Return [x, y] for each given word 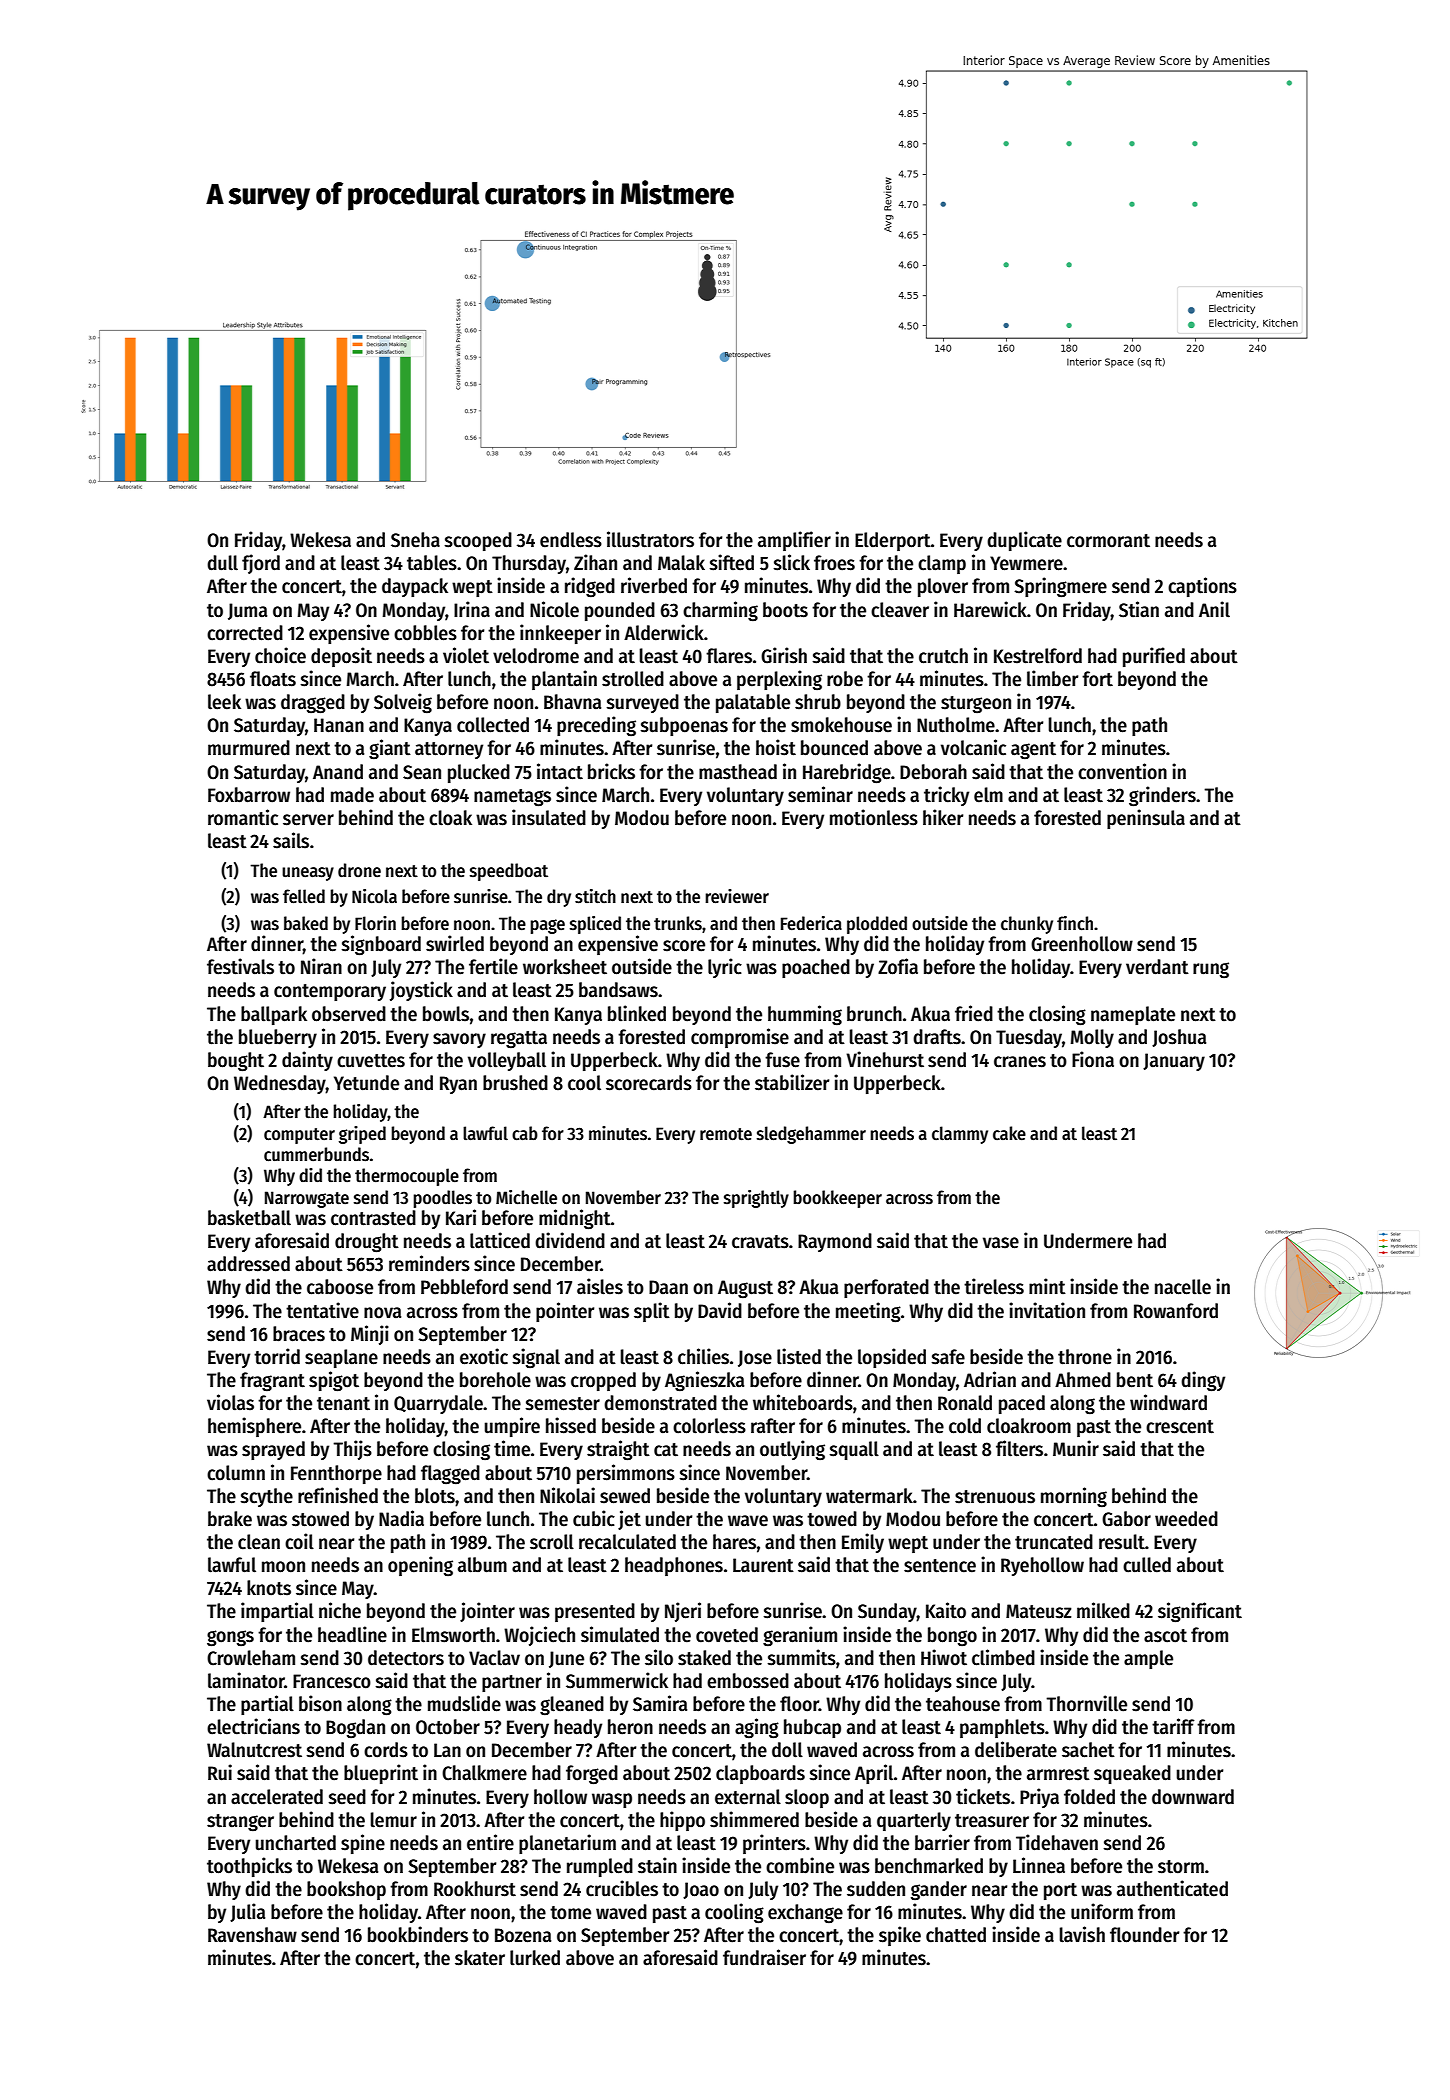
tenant [343, 1404]
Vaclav [494, 1658]
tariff [1173, 1726]
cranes [1020, 1062]
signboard [381, 945]
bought [236, 1062]
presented [595, 1612]
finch [1075, 923]
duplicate [1024, 541]
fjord [261, 564]
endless [571, 540]
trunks [678, 923]
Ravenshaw [252, 1935]
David [720, 1310]
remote [726, 1134]
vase [1001, 1243]
